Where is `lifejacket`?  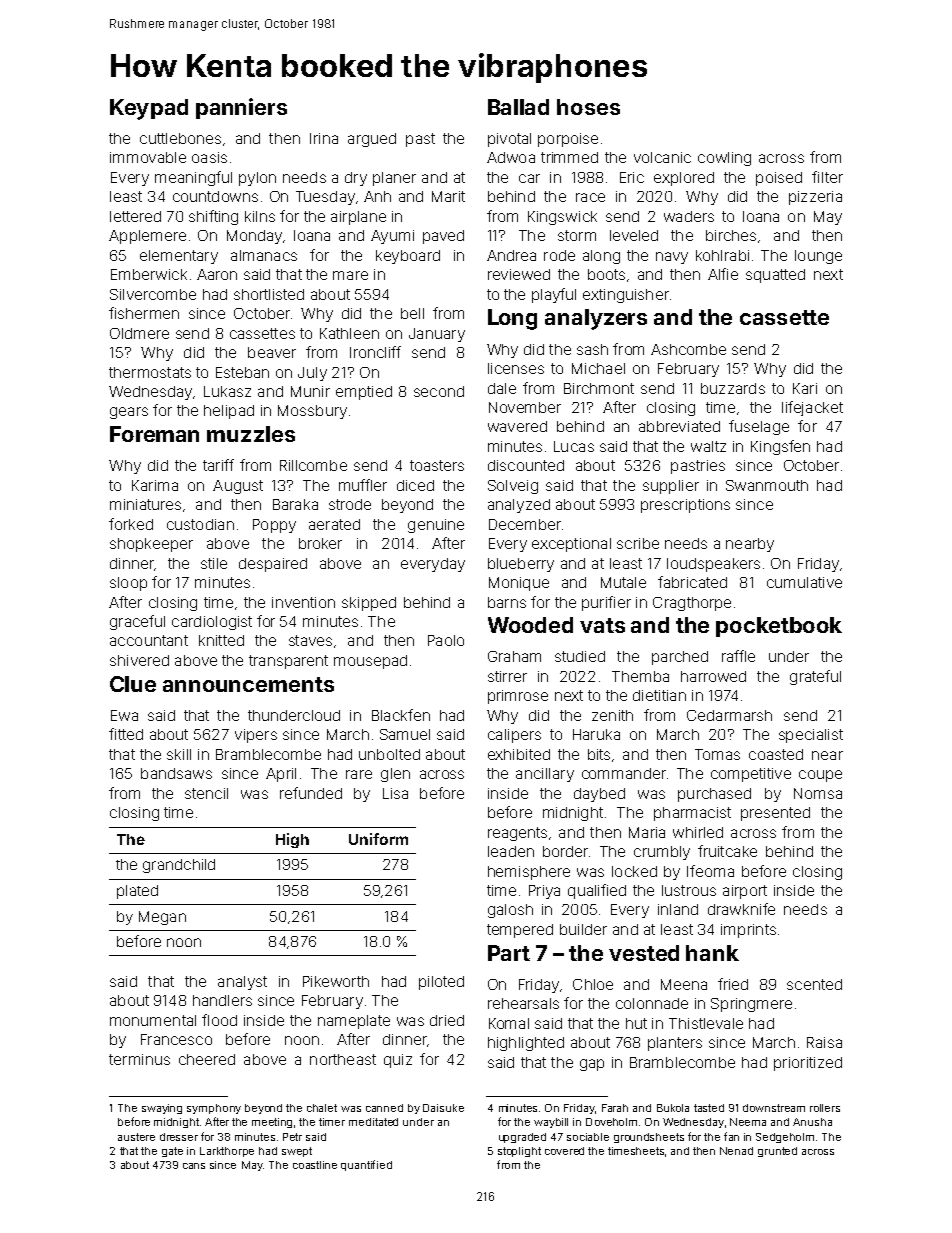 lifejacket is located at coordinates (812, 408).
